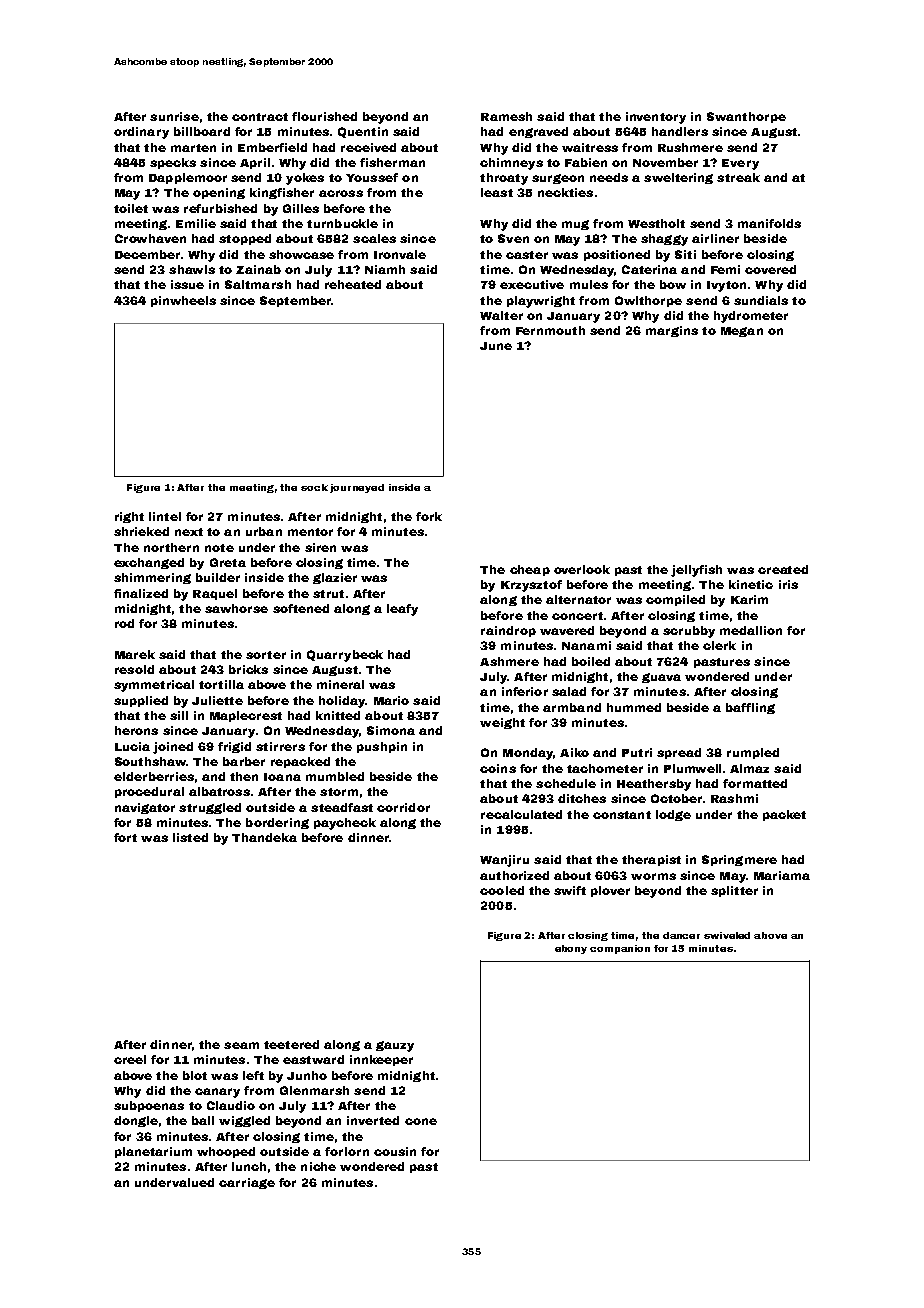 The width and height of the page is (924, 1308). Describe the element at coordinates (656, 118) in the page. I see `inventory` at that location.
